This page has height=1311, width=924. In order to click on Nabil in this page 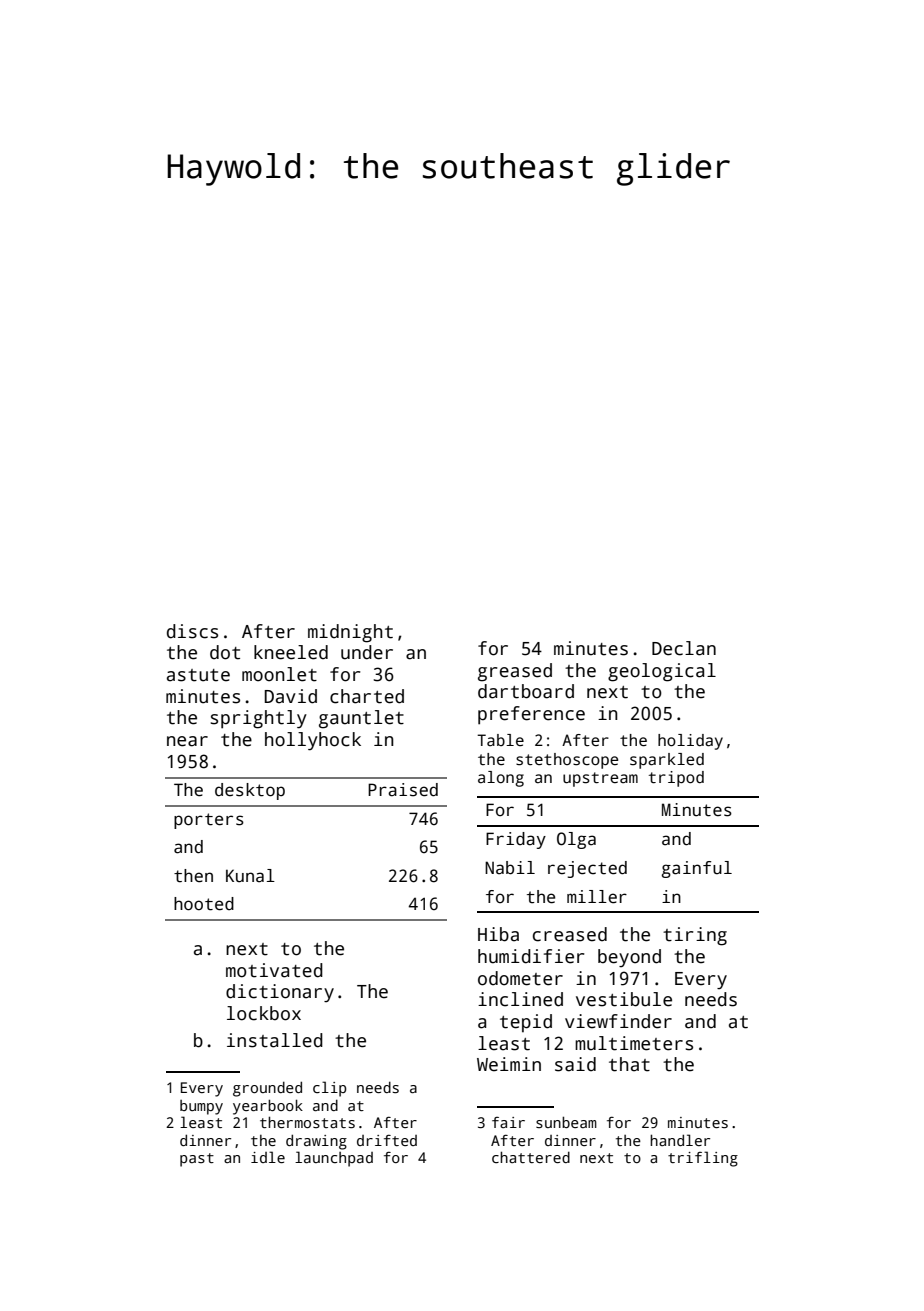, I will do `click(510, 868)`.
